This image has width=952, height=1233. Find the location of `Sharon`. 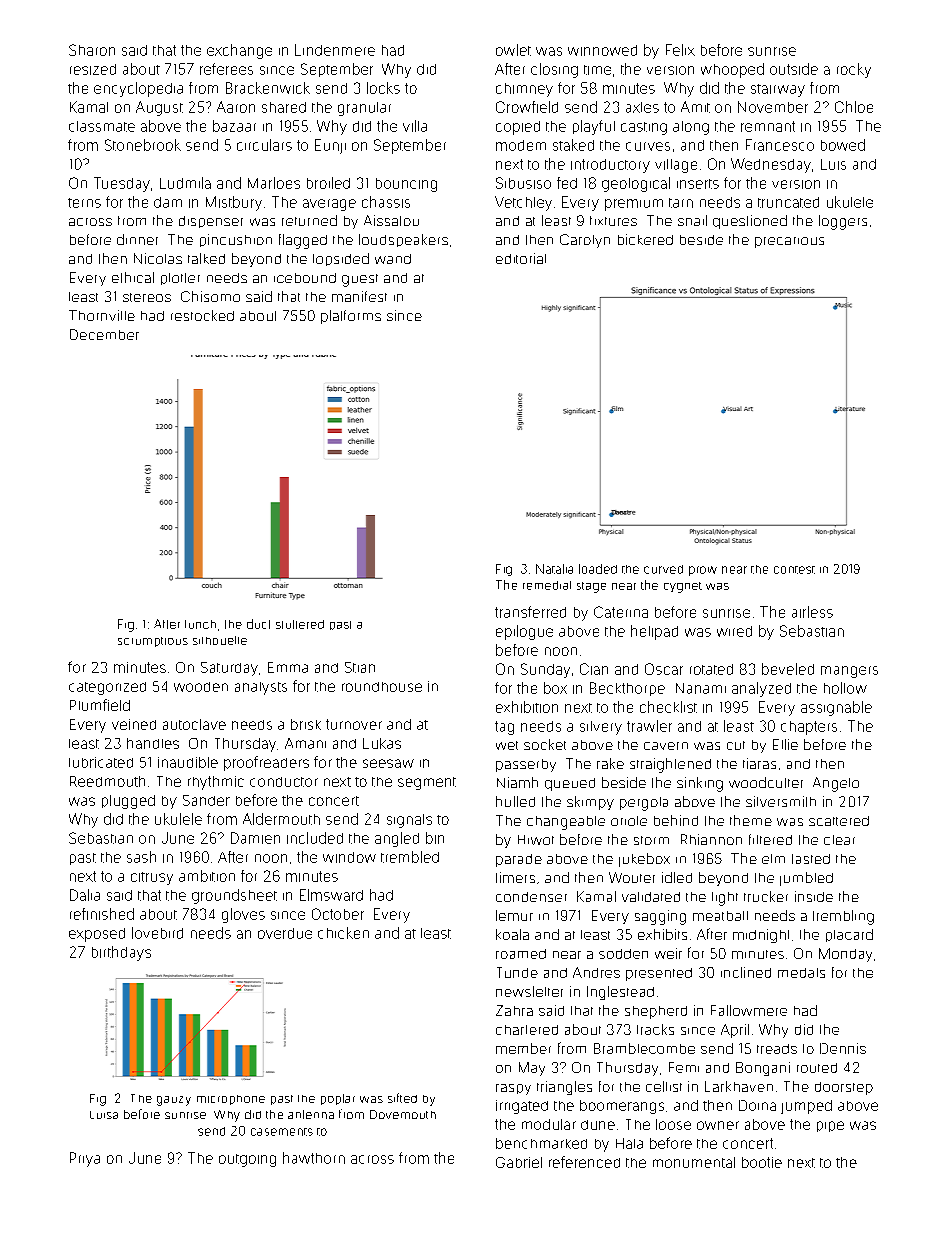

Sharon is located at coordinates (92, 50).
